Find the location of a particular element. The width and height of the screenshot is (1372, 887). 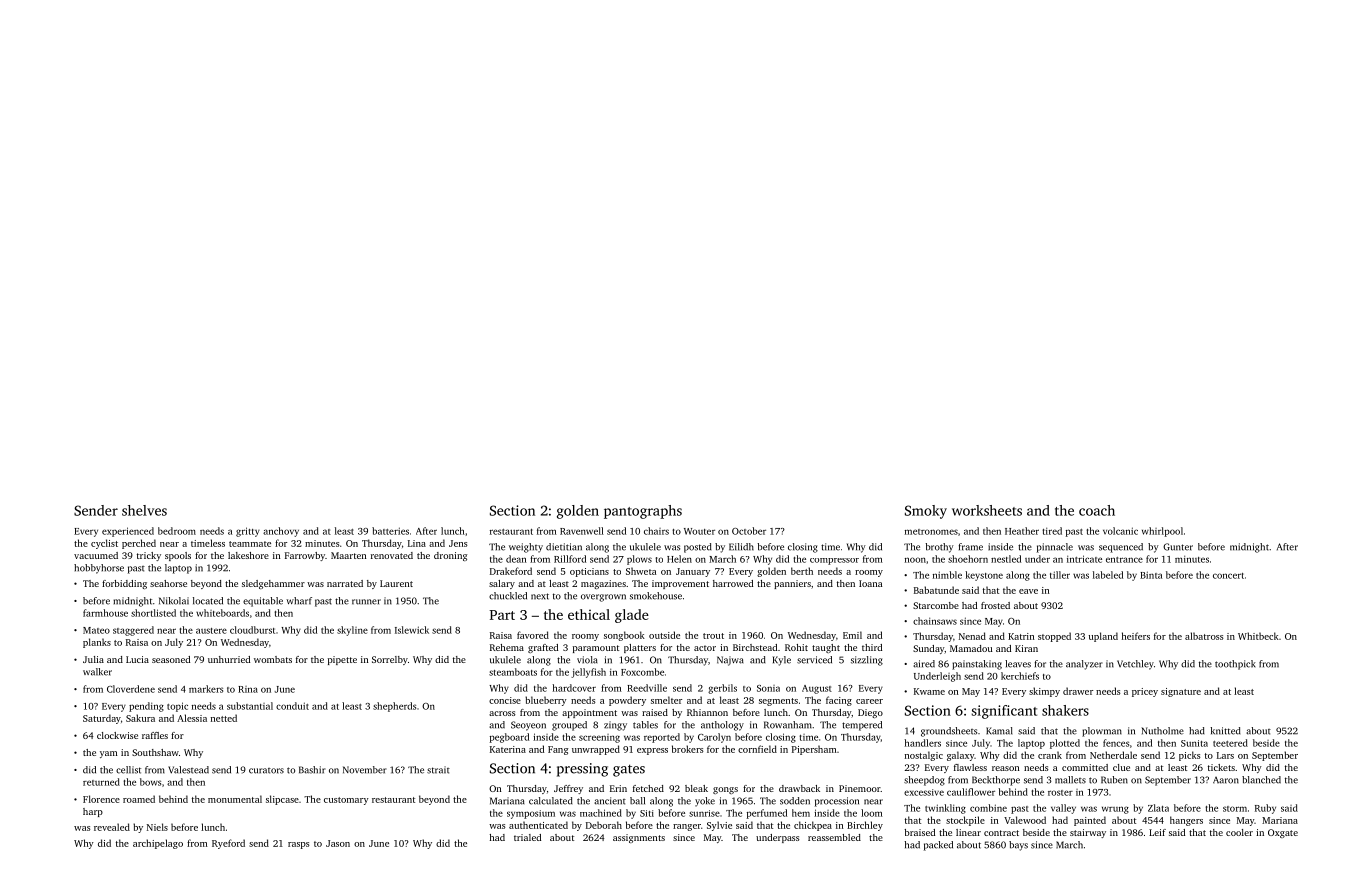

Diego is located at coordinates (870, 713).
